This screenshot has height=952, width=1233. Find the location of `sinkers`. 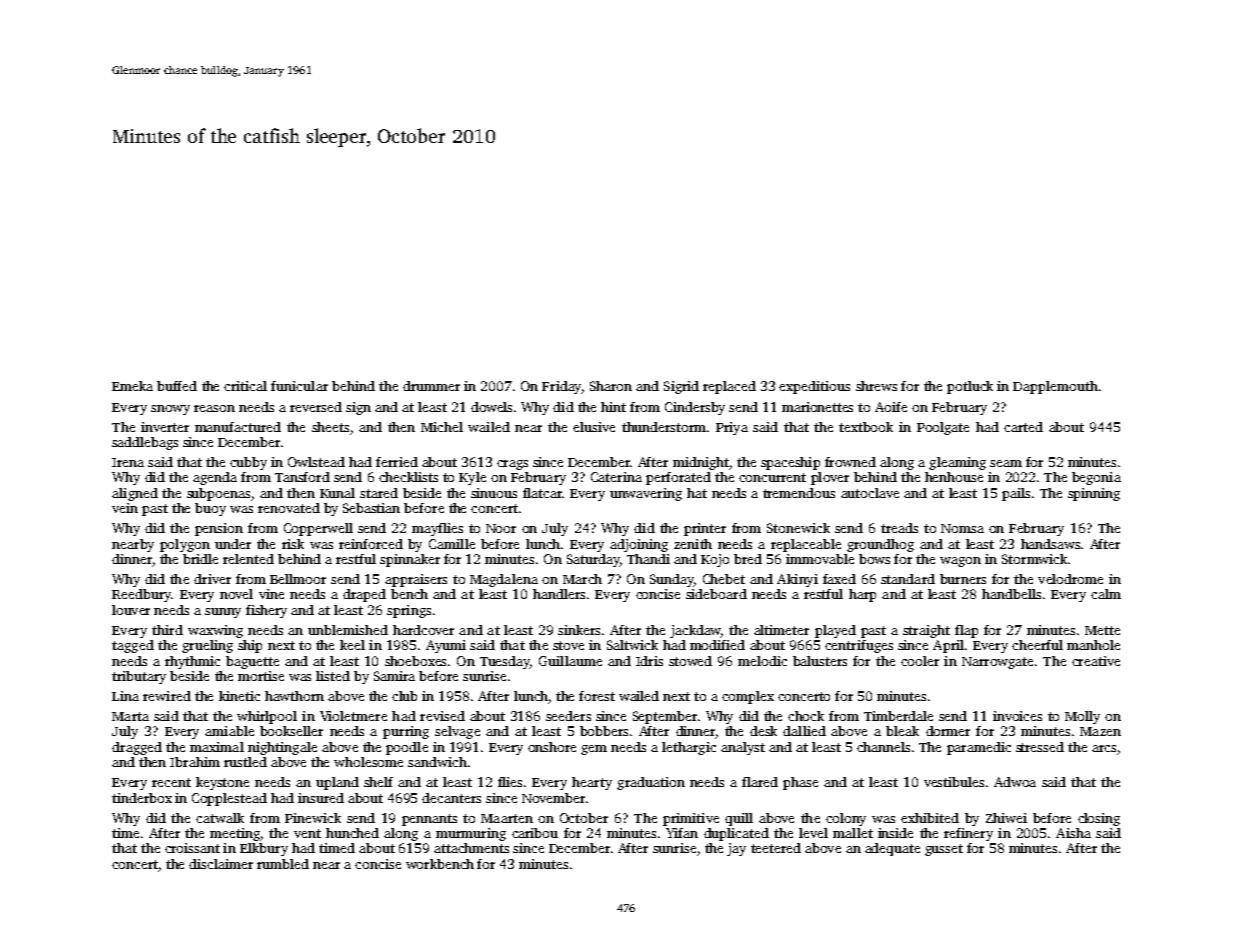

sinkers is located at coordinates (579, 630).
